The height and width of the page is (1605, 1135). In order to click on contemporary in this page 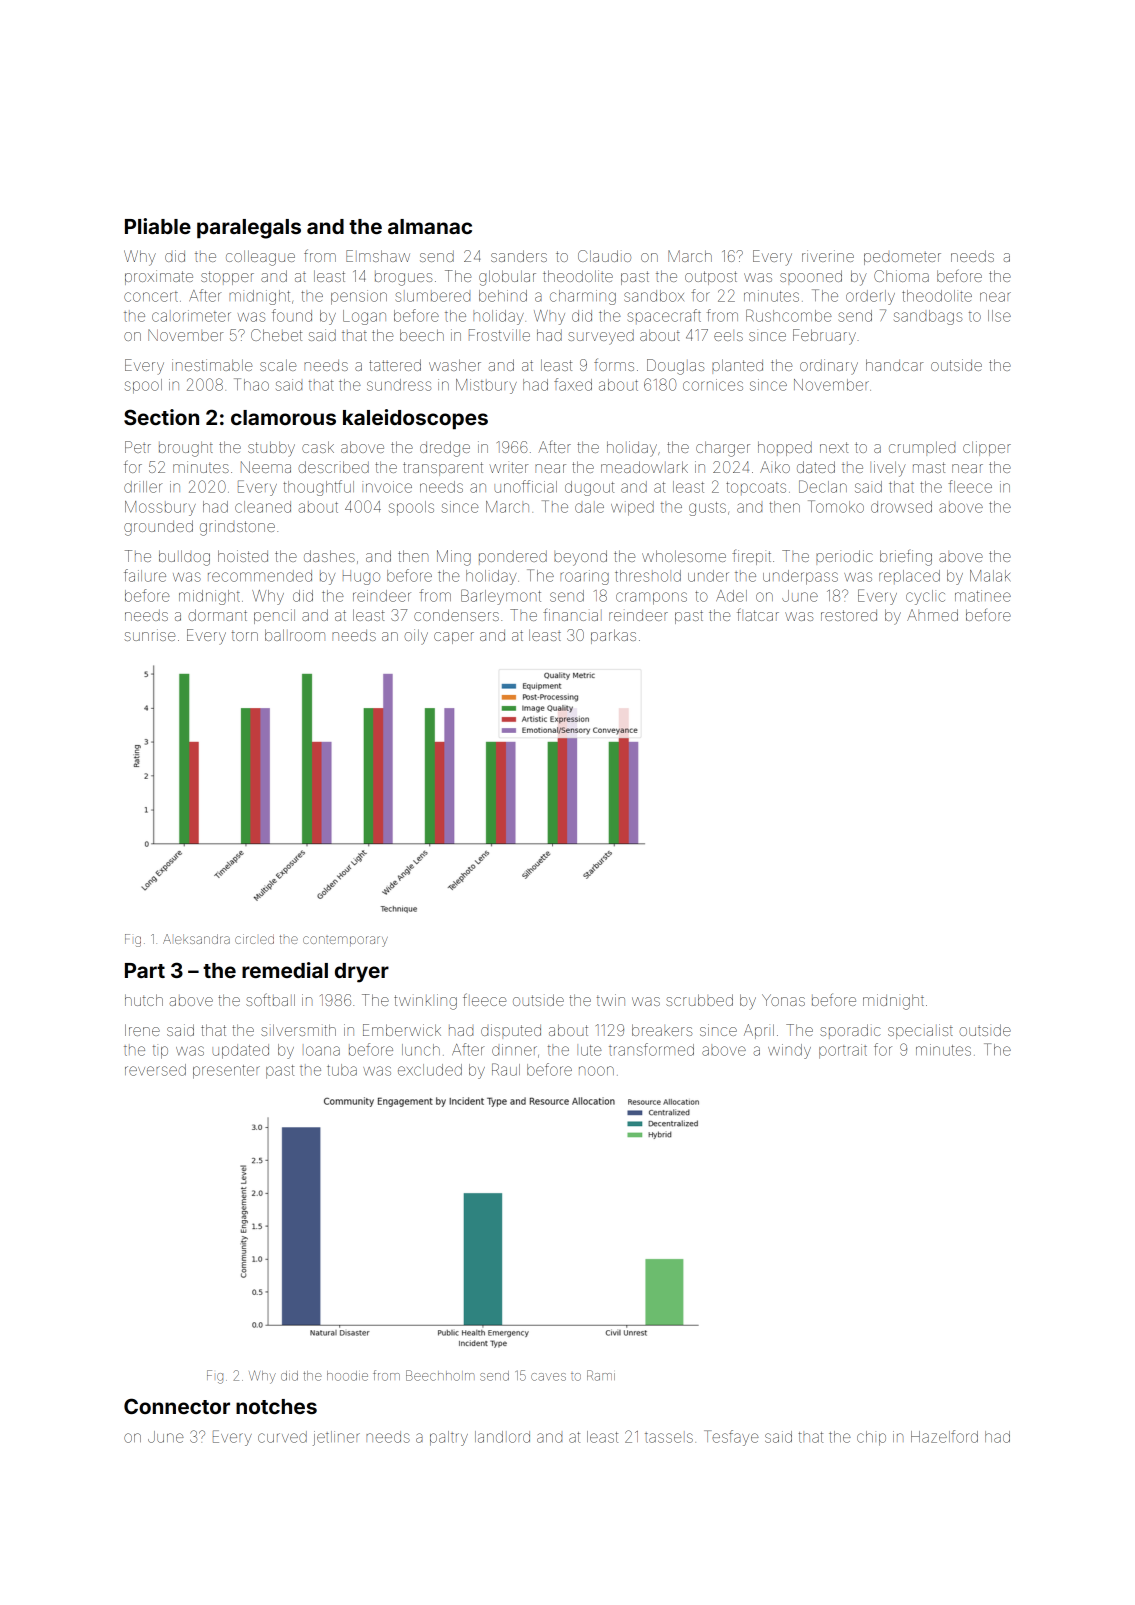, I will do `click(345, 941)`.
